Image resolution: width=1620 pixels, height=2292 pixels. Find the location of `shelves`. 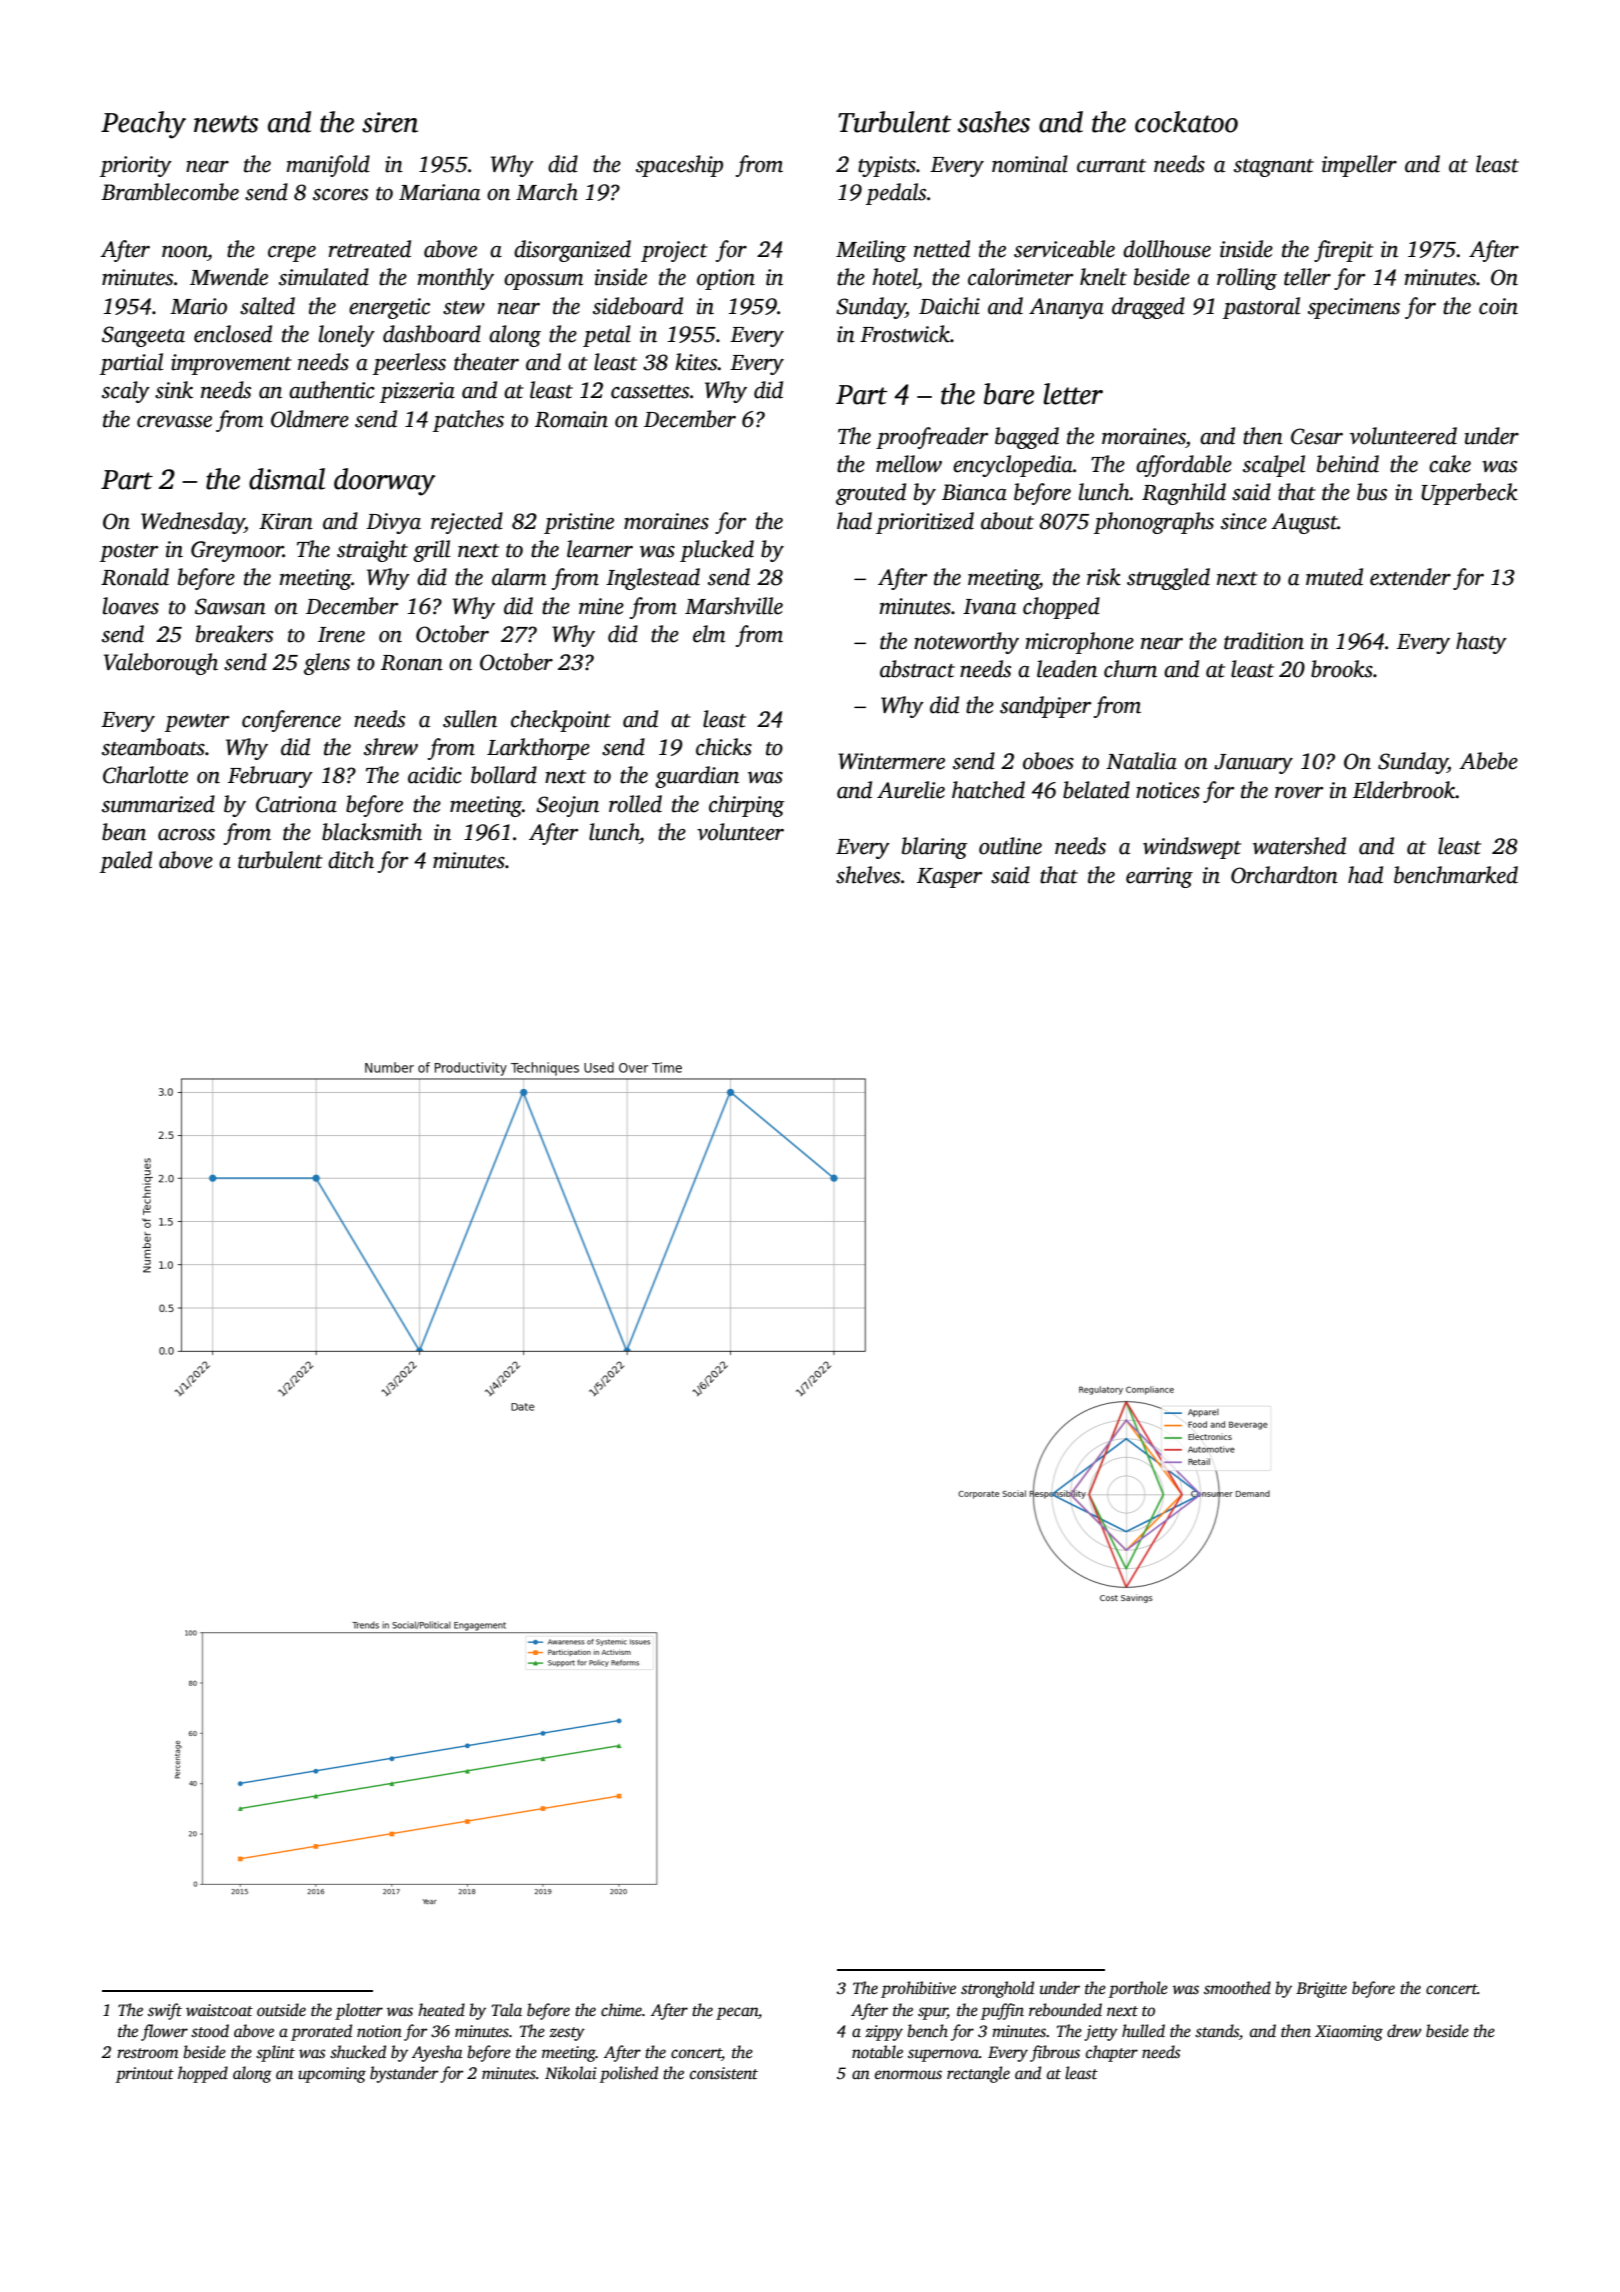

shelves is located at coordinates (868, 875).
